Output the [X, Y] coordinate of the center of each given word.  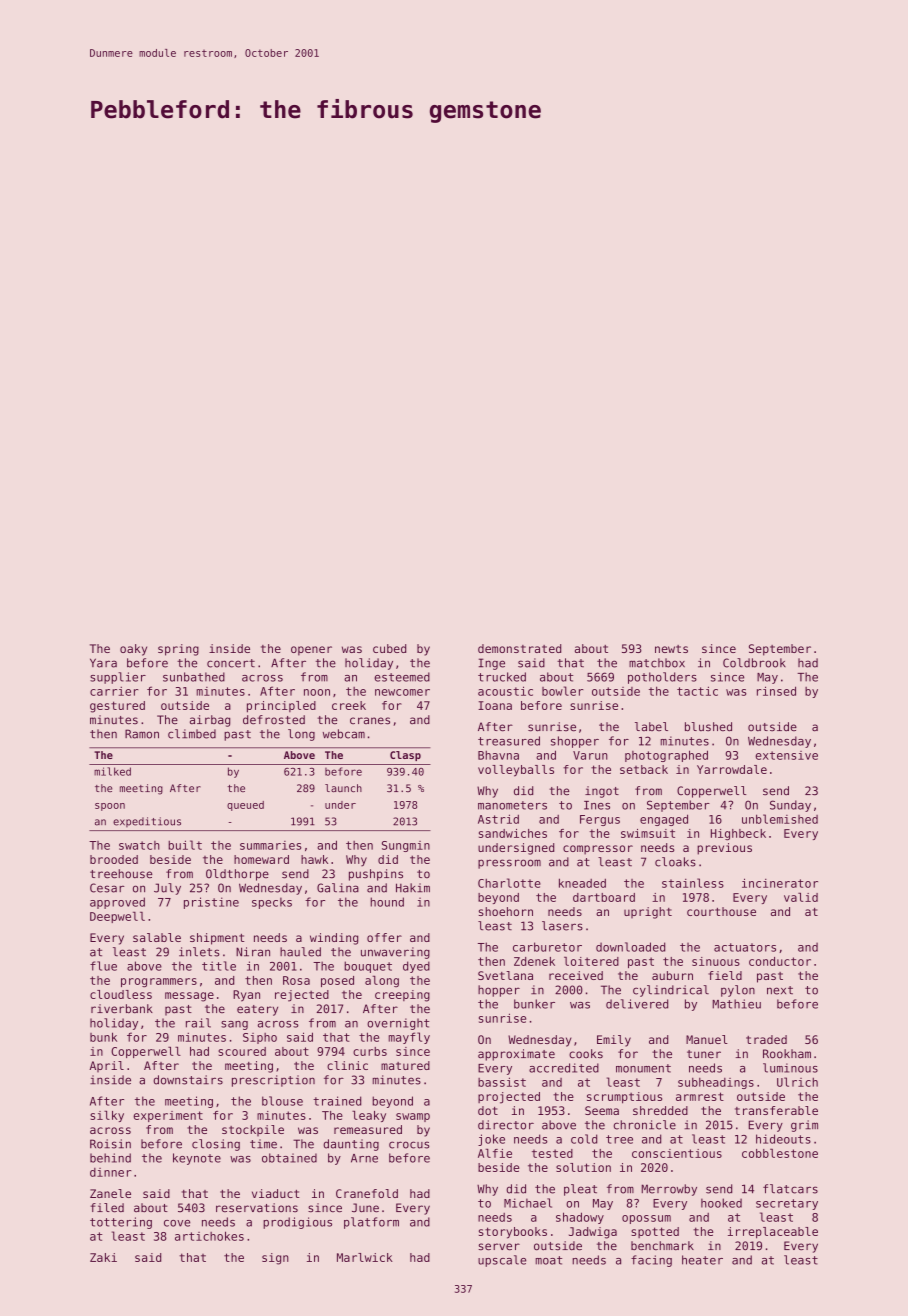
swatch [139, 845]
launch [343, 788]
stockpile [253, 1130]
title [219, 966]
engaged [664, 820]
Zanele [110, 1193]
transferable [776, 1110]
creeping [402, 996]
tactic [697, 691]
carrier [114, 691]
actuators [745, 947]
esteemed [402, 677]
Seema [602, 1110]
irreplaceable [773, 1233]
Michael [528, 1203]
